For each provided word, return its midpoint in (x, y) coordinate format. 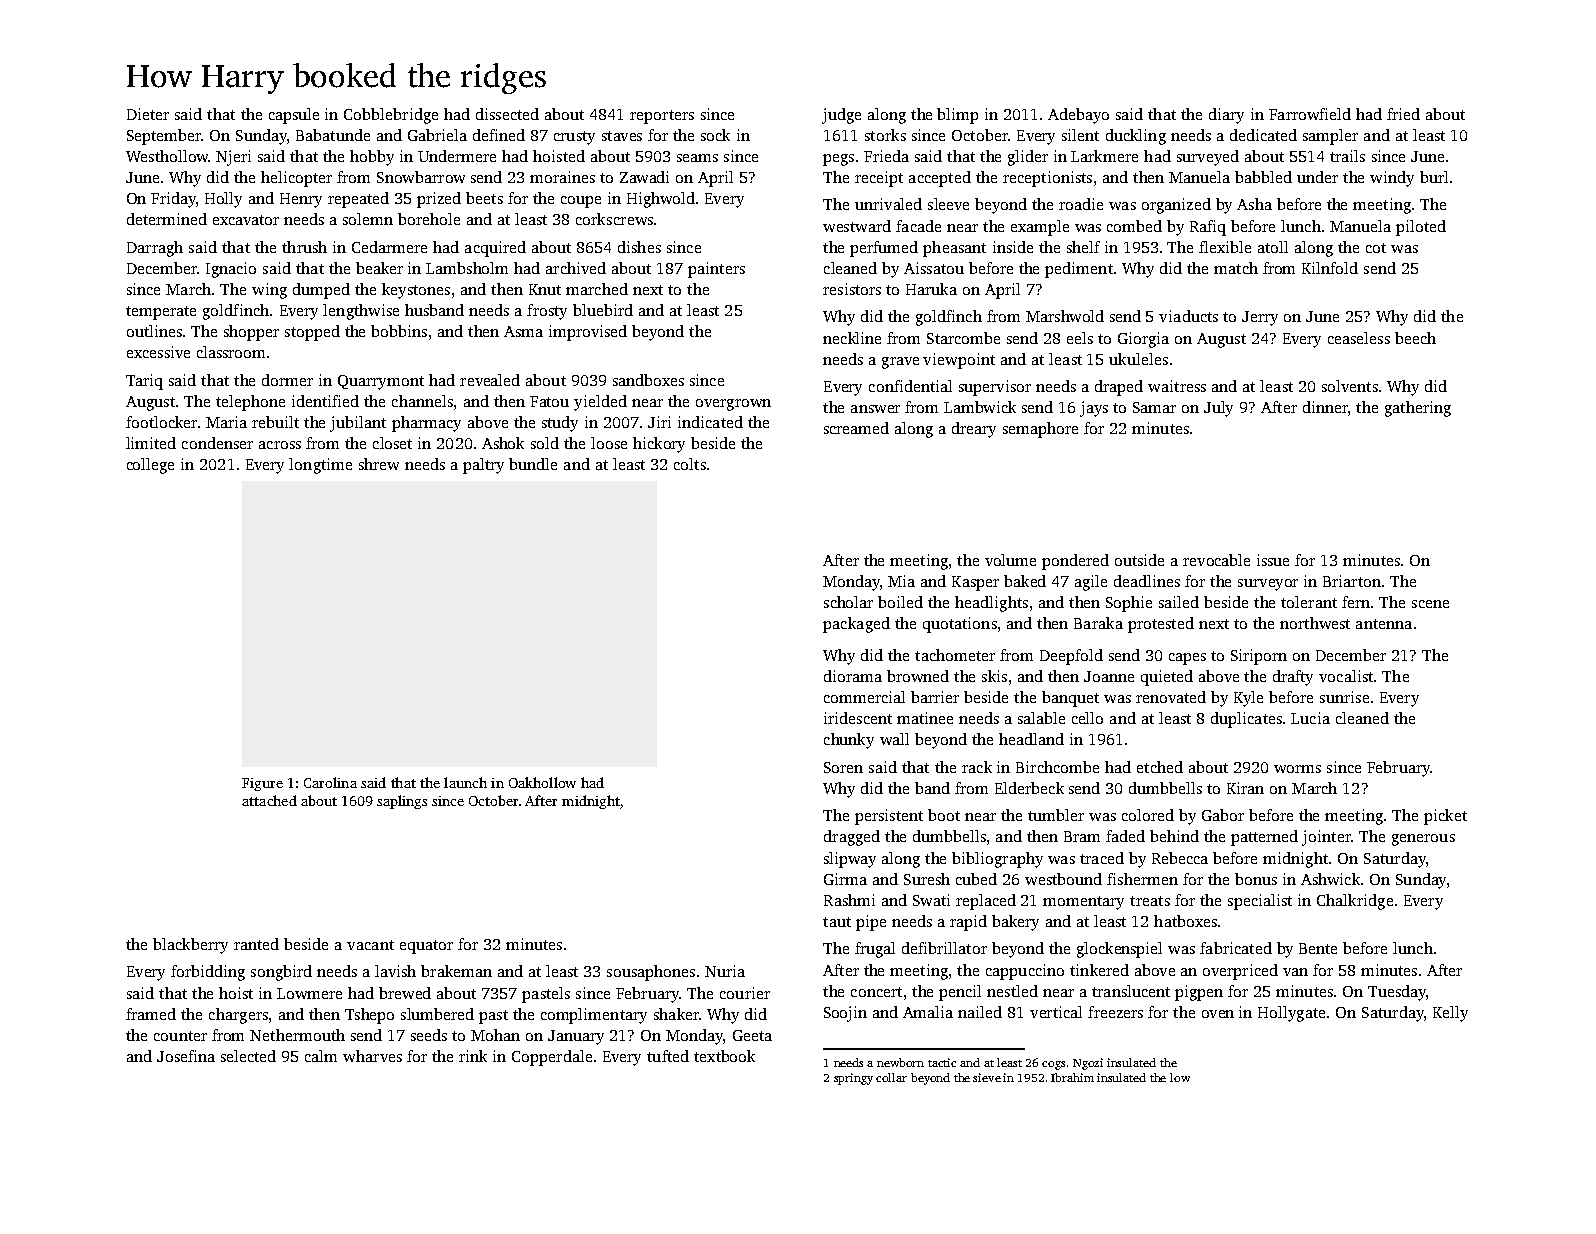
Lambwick (980, 407)
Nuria (725, 971)
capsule (294, 116)
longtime (320, 466)
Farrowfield (1310, 114)
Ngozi (1088, 1064)
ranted (256, 944)
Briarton (1352, 581)
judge (841, 116)
